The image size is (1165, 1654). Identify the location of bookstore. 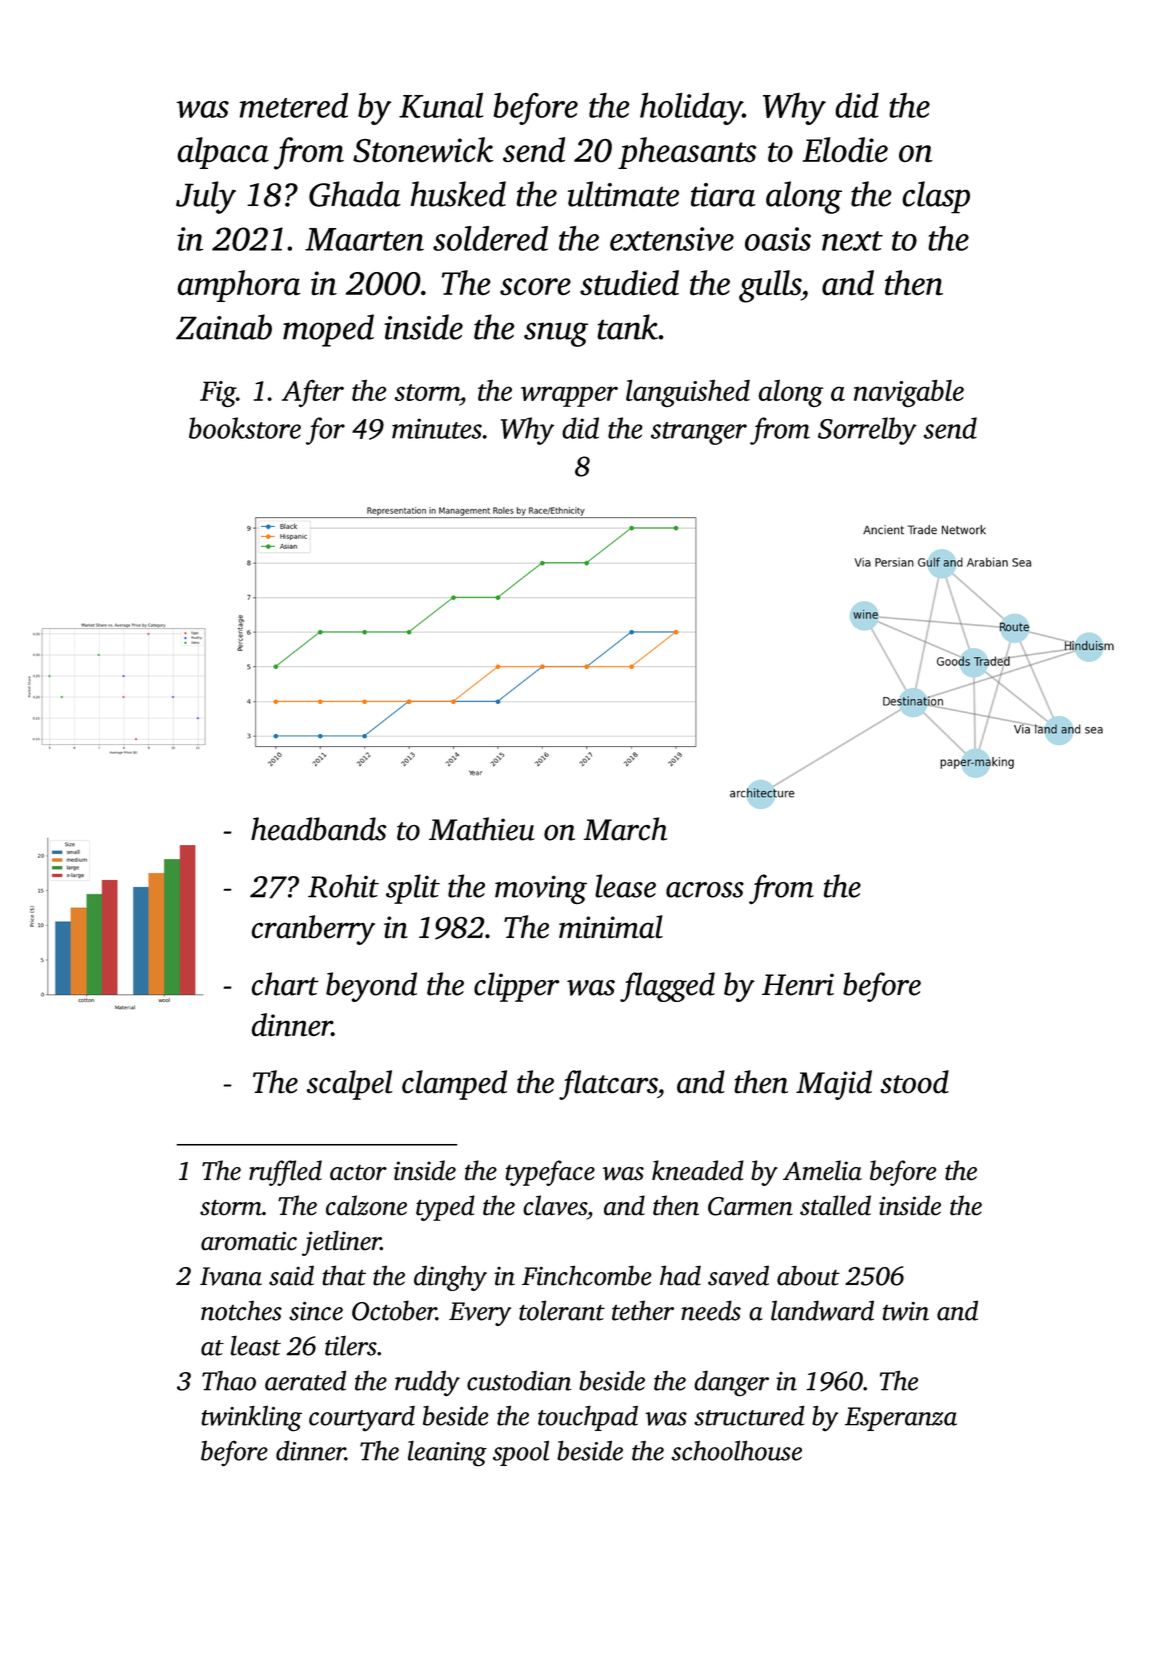
(245, 428).
